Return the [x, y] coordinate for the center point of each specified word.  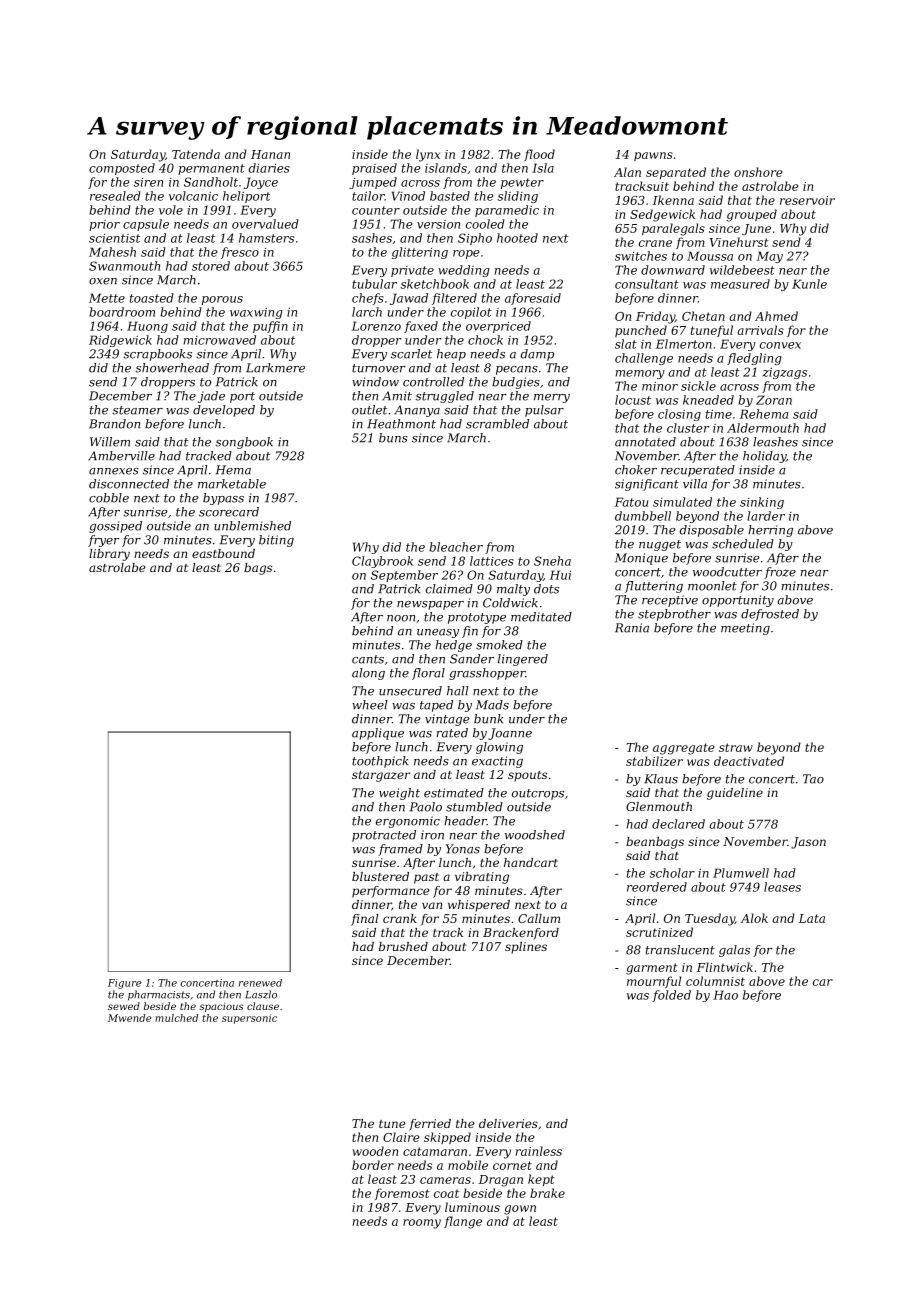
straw [736, 747]
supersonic [249, 1019]
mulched [176, 1018]
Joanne [510, 734]
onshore [758, 172]
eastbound [223, 553]
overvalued [265, 224]
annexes [114, 471]
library [109, 555]
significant [647, 485]
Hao [725, 995]
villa [695, 484]
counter [376, 210]
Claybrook [382, 562]
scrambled [497, 424]
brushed [403, 946]
